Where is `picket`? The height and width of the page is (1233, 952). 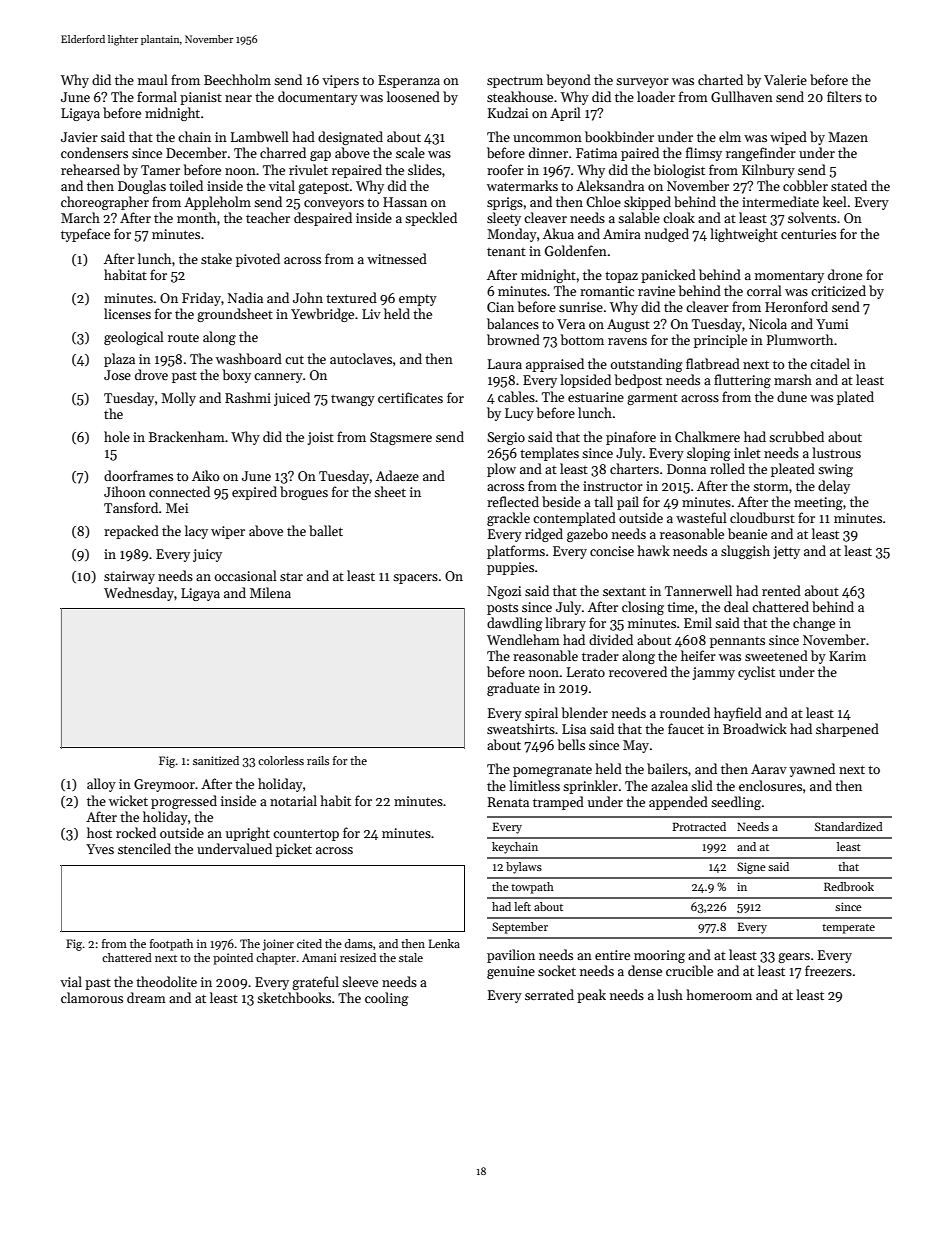
picket is located at coordinates (294, 850).
